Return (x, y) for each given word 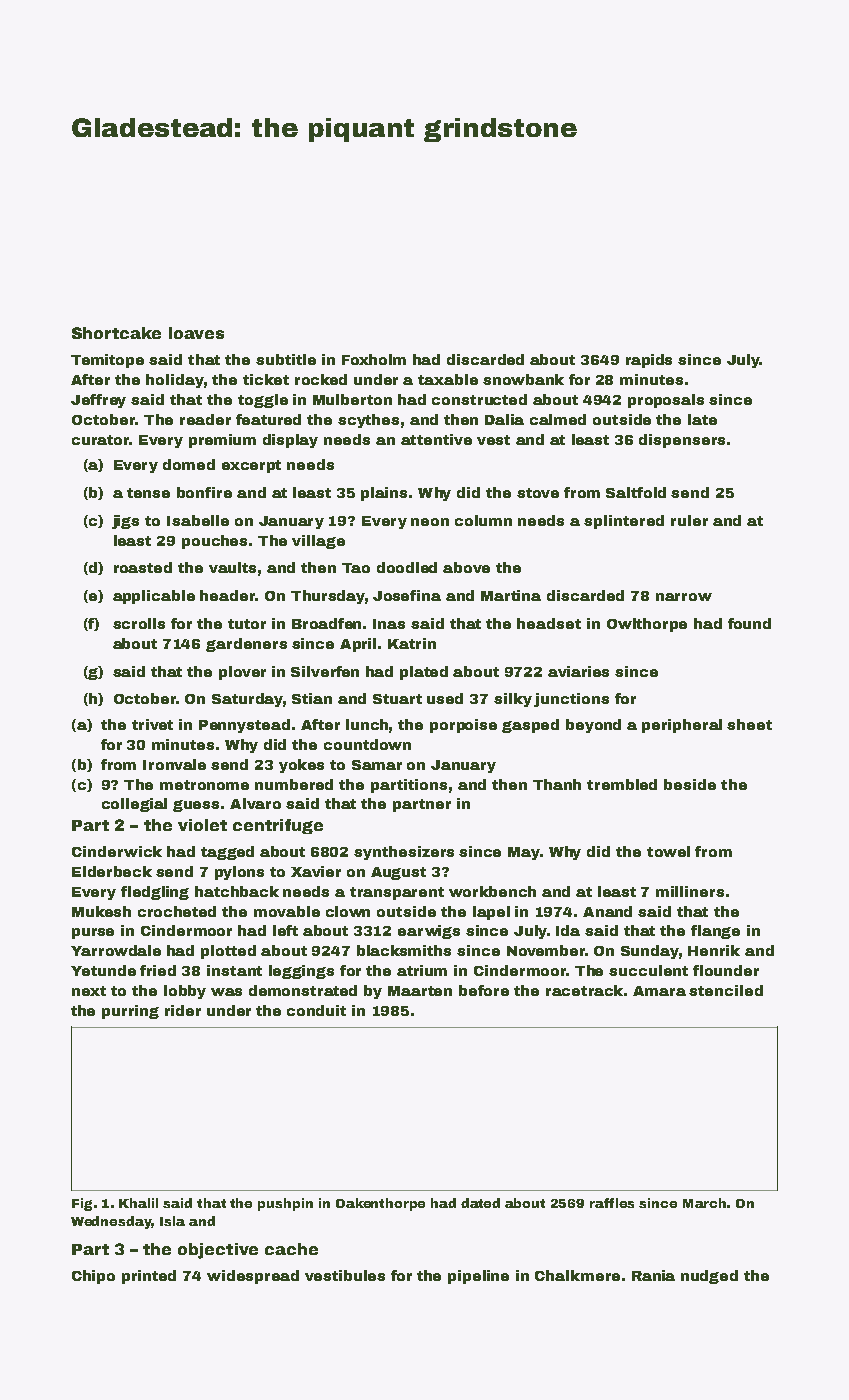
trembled (622, 784)
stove (538, 493)
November (546, 950)
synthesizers (404, 853)
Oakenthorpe (380, 1204)
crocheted (177, 911)
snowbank (523, 379)
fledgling (155, 893)
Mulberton (352, 399)
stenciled (726, 990)
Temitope (107, 361)
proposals (666, 401)
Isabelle (198, 520)
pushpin (285, 1204)
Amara (659, 991)
